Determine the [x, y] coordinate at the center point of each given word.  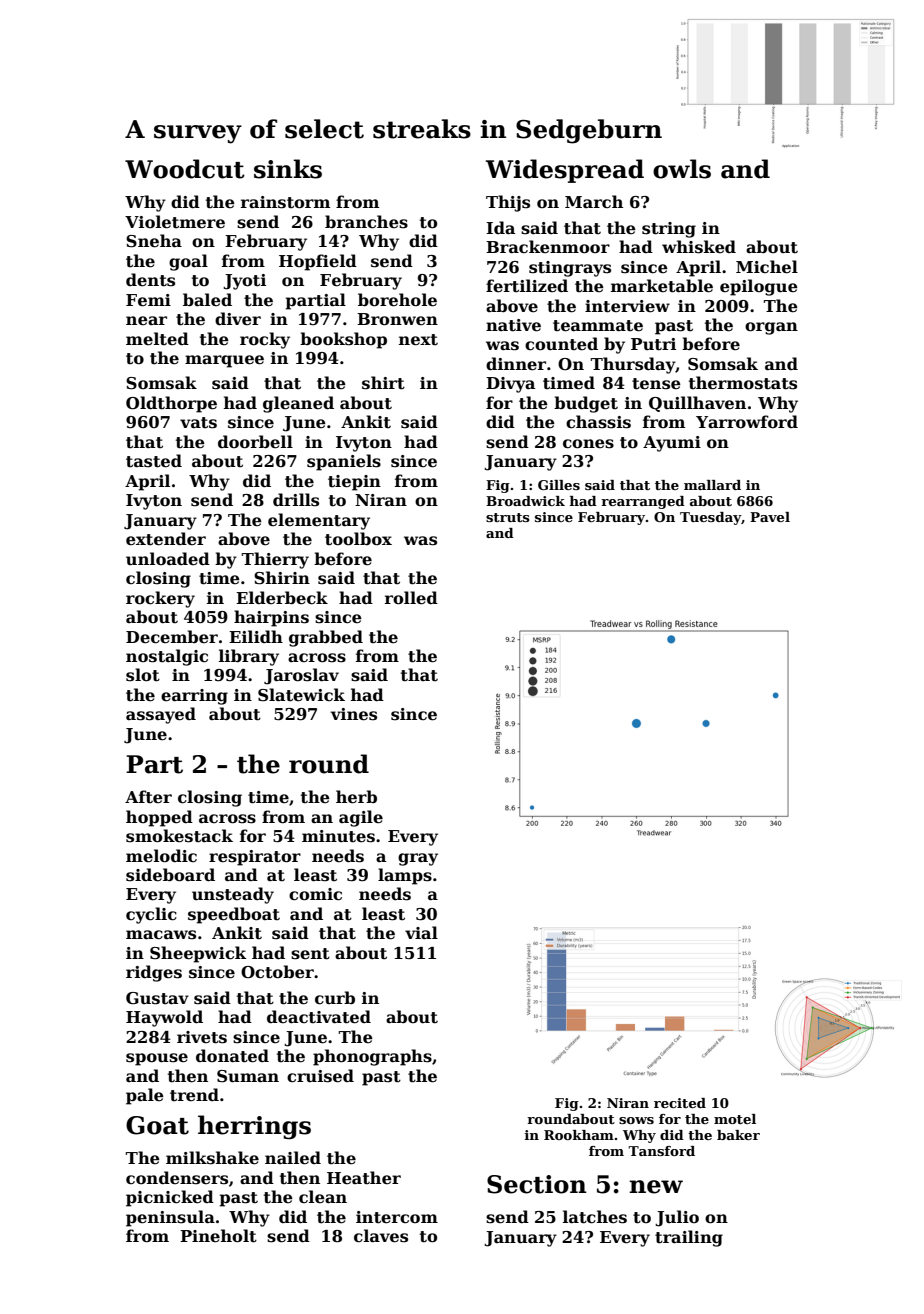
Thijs [508, 203]
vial [421, 932]
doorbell [255, 442]
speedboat [234, 915]
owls [682, 169]
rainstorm [285, 202]
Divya [510, 385]
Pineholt [218, 1236]
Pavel [770, 517]
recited [680, 1103]
